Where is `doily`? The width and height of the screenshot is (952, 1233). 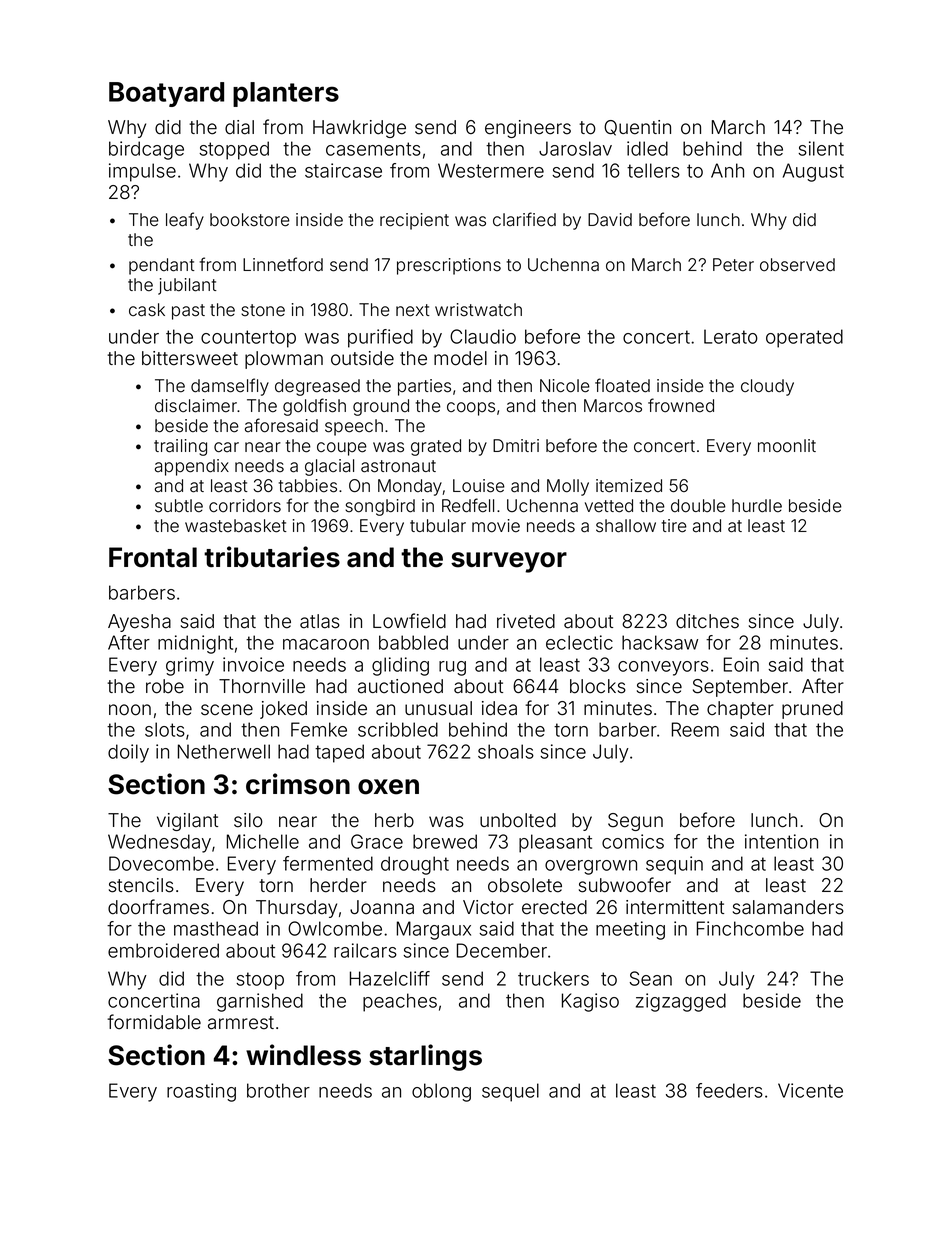
doily is located at coordinates (128, 753).
